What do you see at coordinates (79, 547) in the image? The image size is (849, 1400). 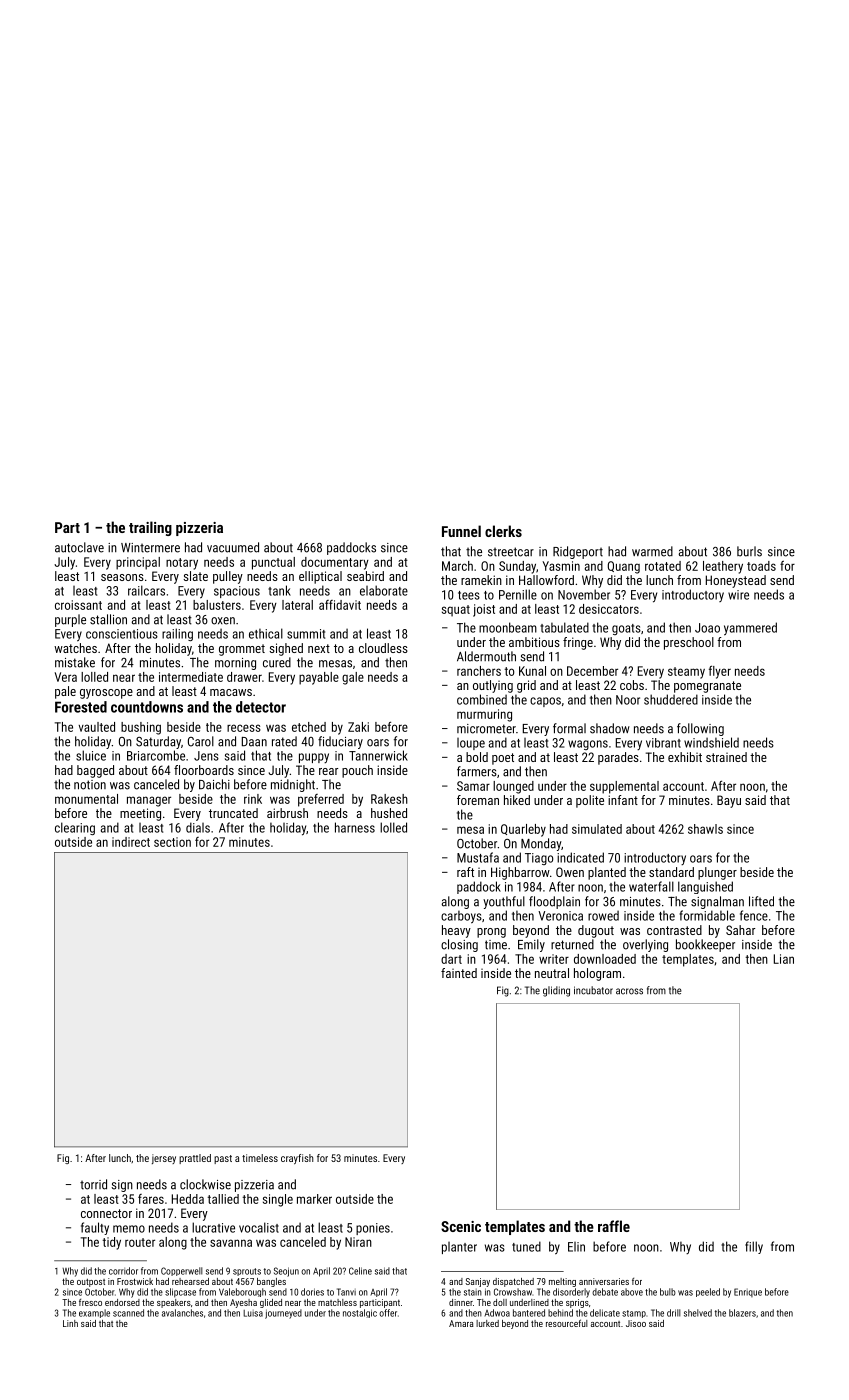 I see `autoclave` at bounding box center [79, 547].
